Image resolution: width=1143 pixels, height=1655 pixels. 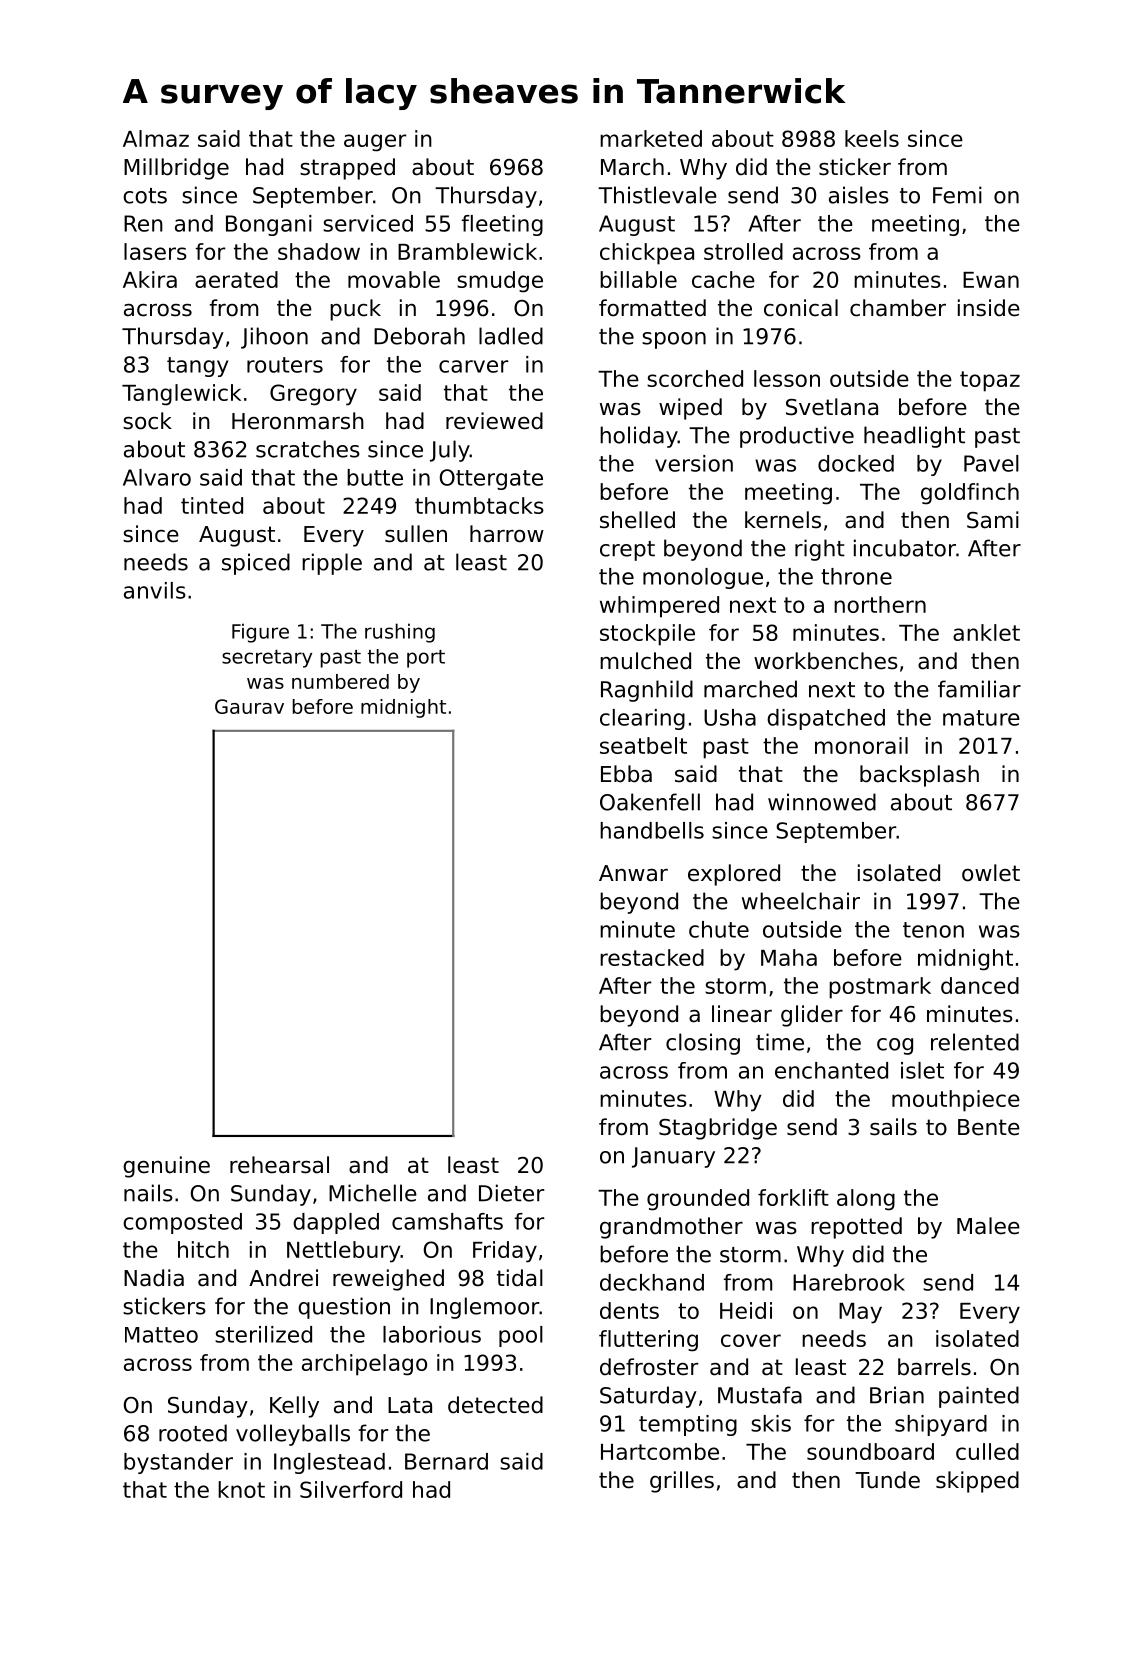 I want to click on grilles, so click(x=682, y=1482).
